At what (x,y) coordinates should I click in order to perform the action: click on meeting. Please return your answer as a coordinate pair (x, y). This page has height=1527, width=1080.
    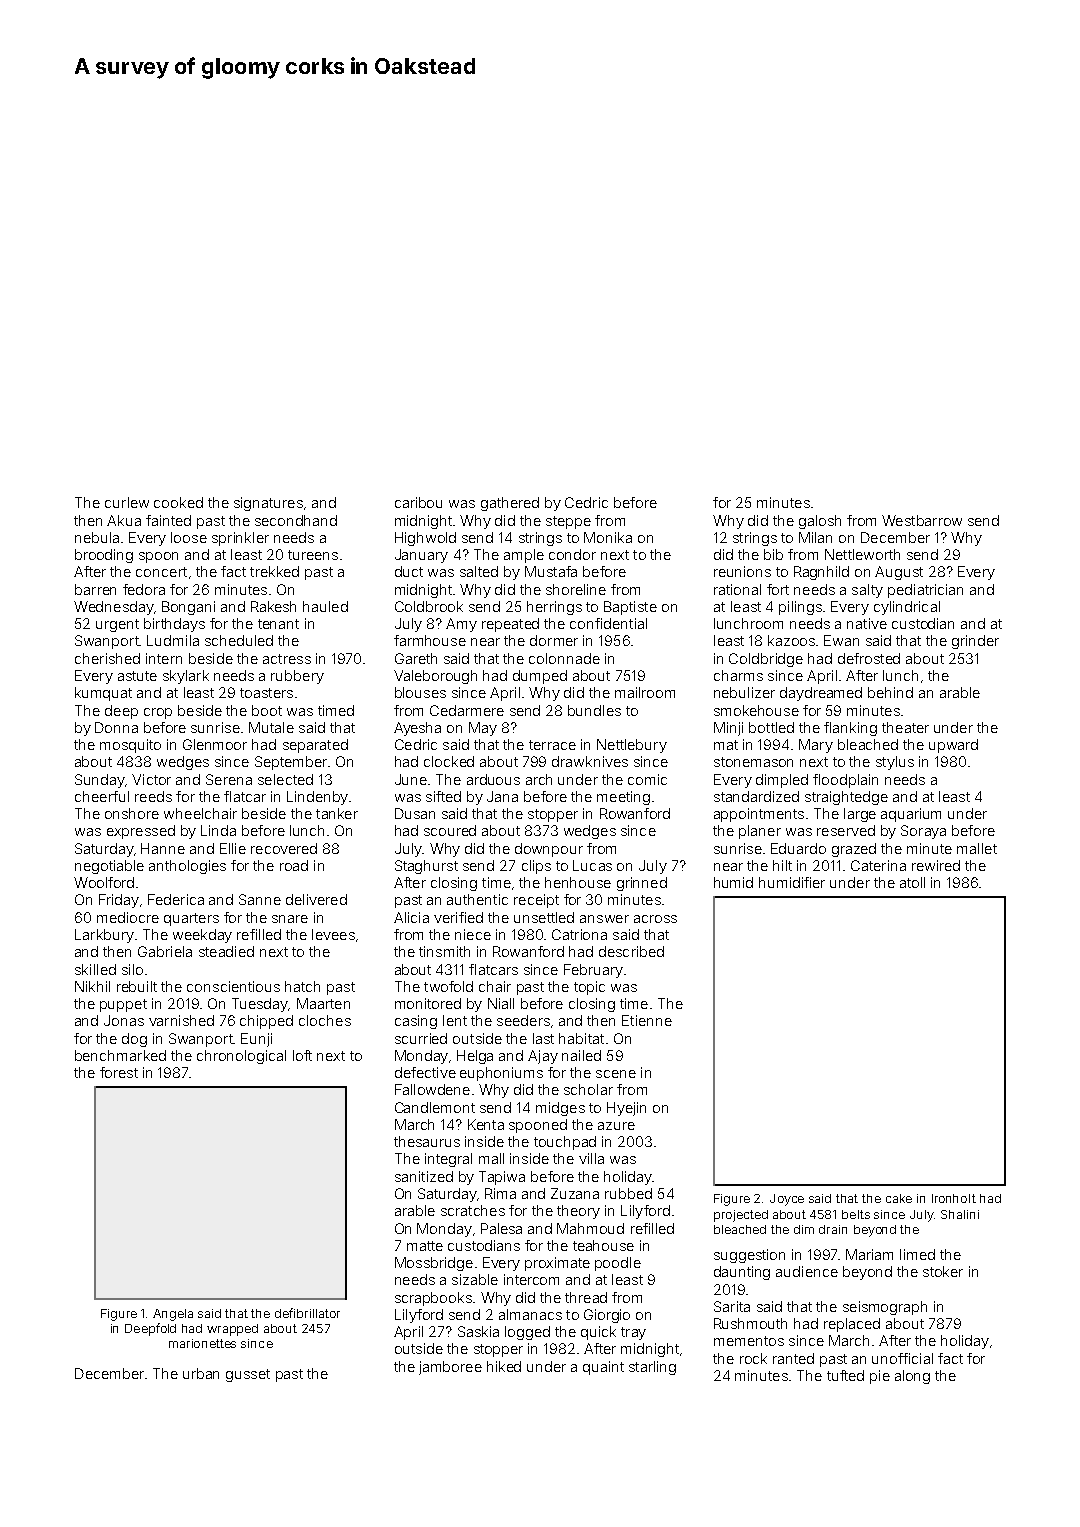
    Looking at the image, I should click on (623, 798).
